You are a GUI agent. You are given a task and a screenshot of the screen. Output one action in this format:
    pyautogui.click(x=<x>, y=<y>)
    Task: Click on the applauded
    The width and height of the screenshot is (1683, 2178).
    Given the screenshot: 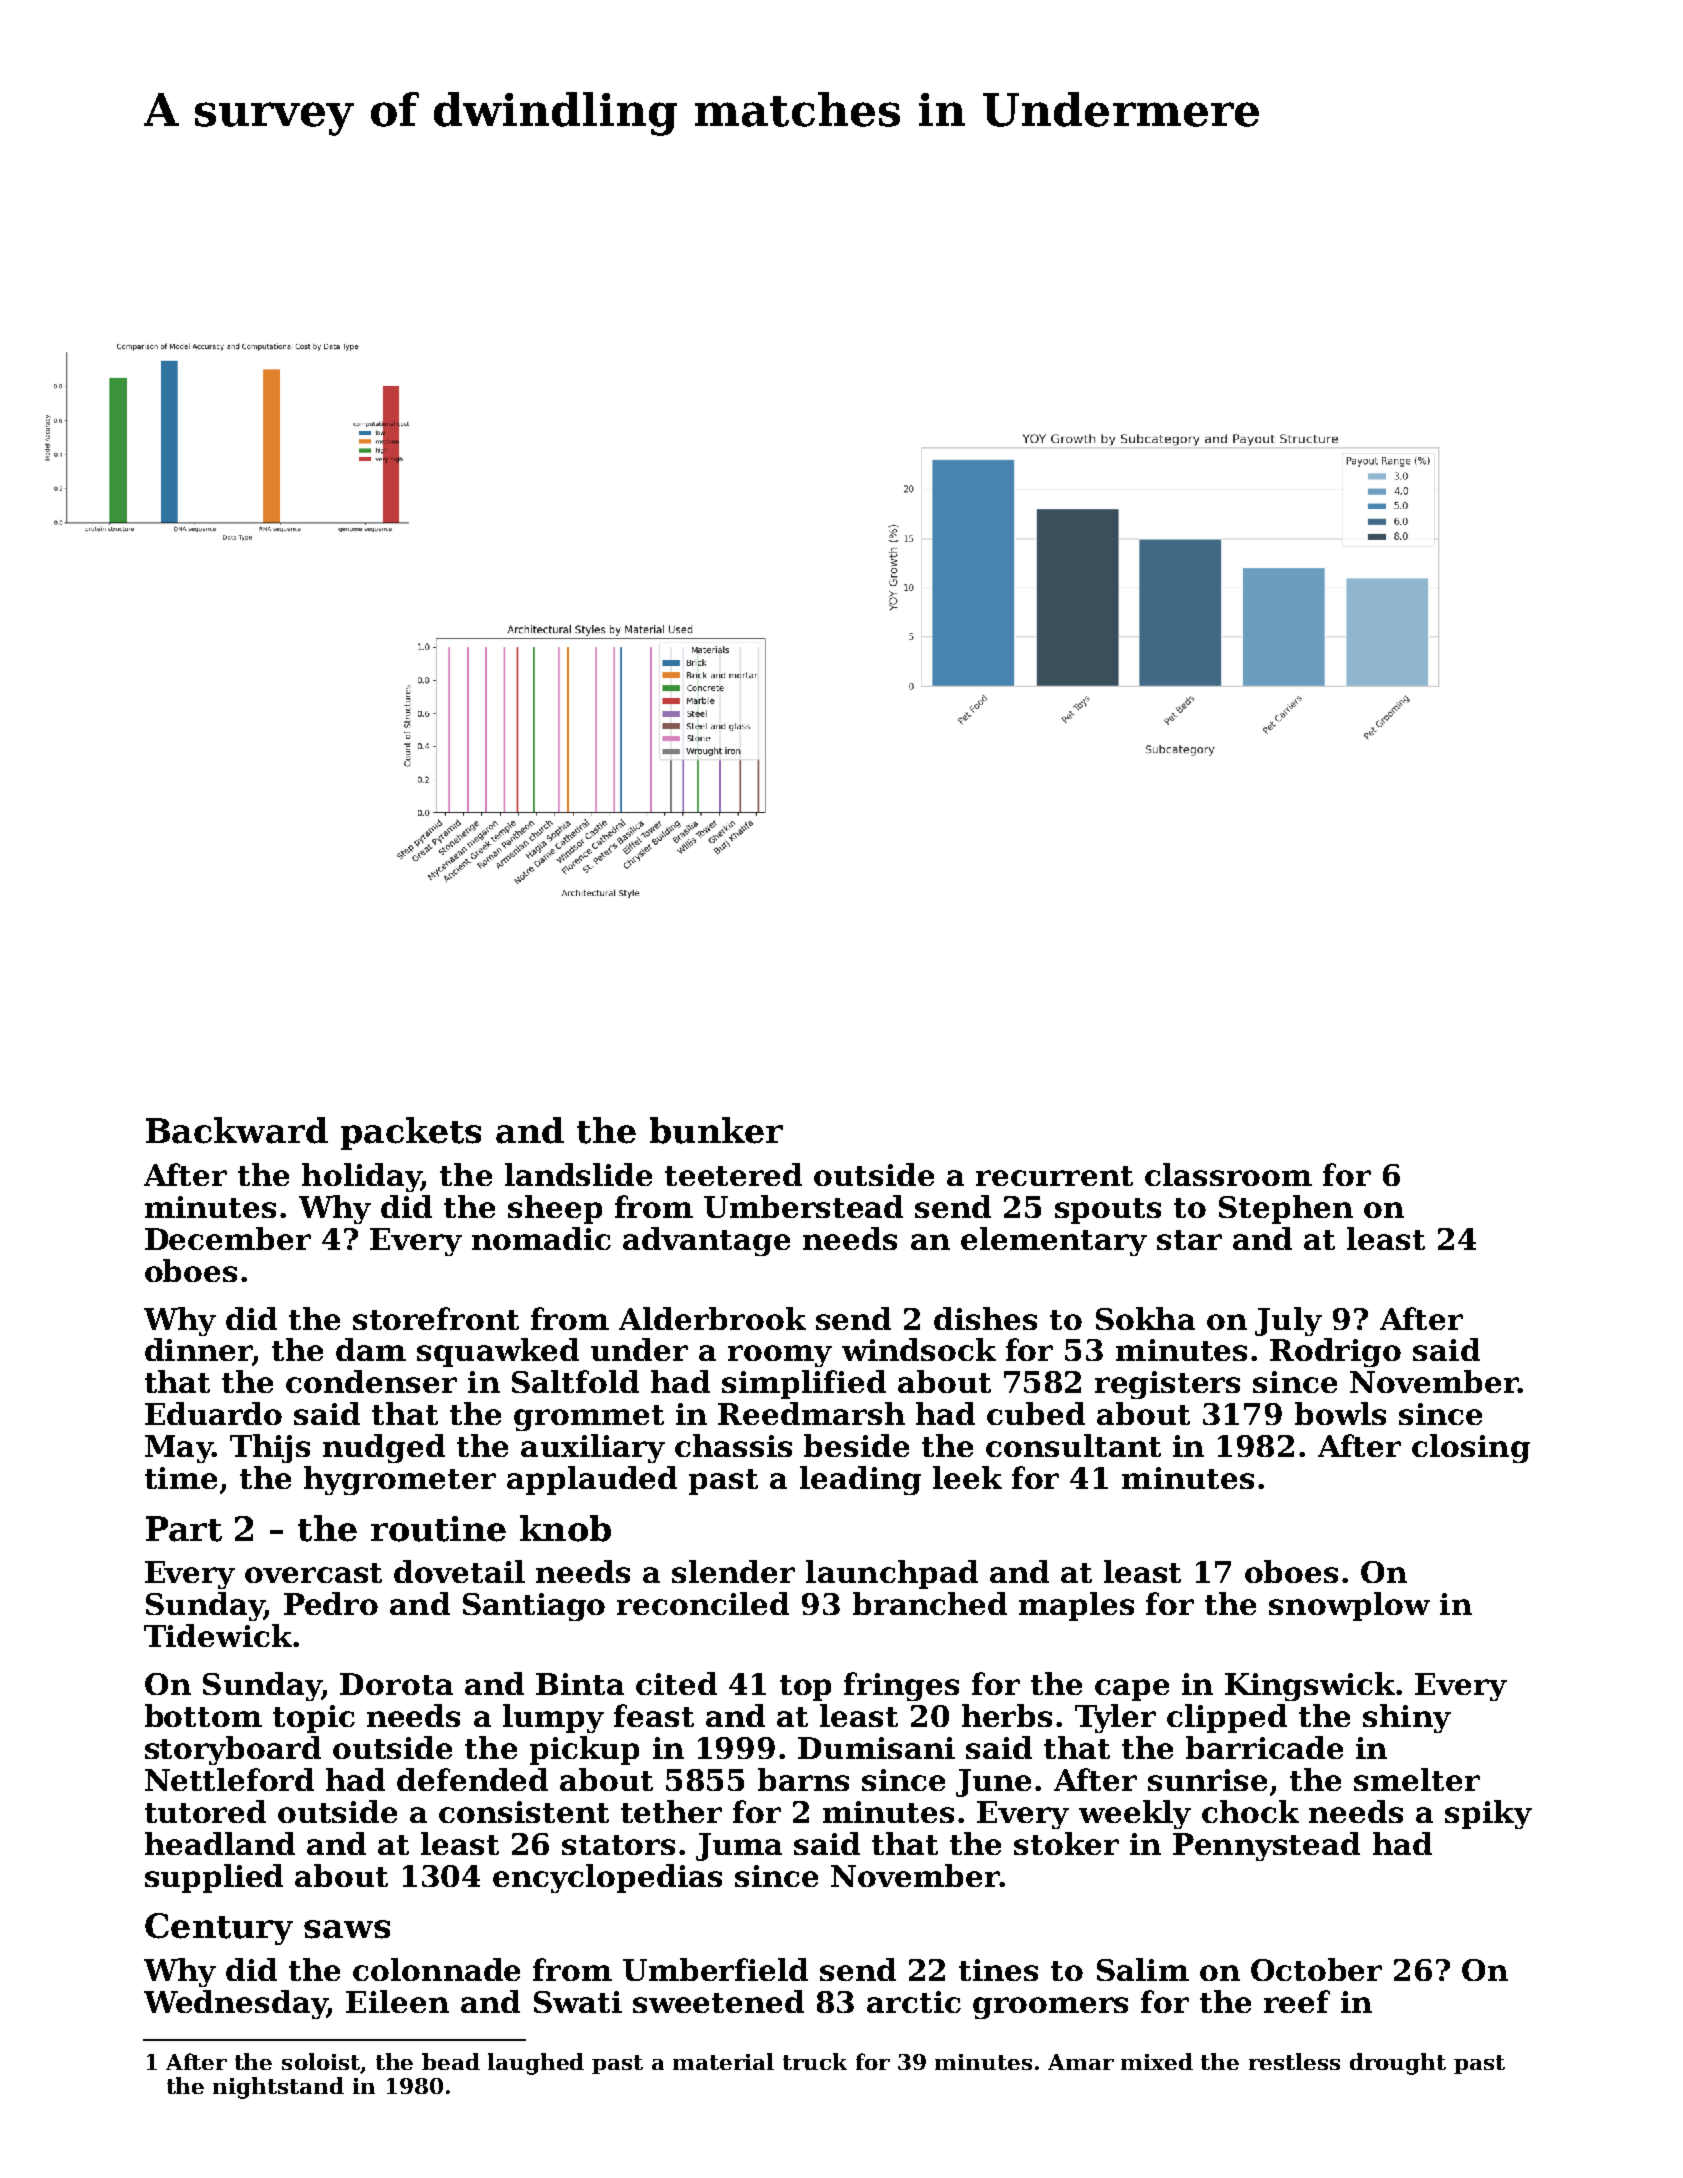 What is the action you would take?
    pyautogui.click(x=592, y=1480)
